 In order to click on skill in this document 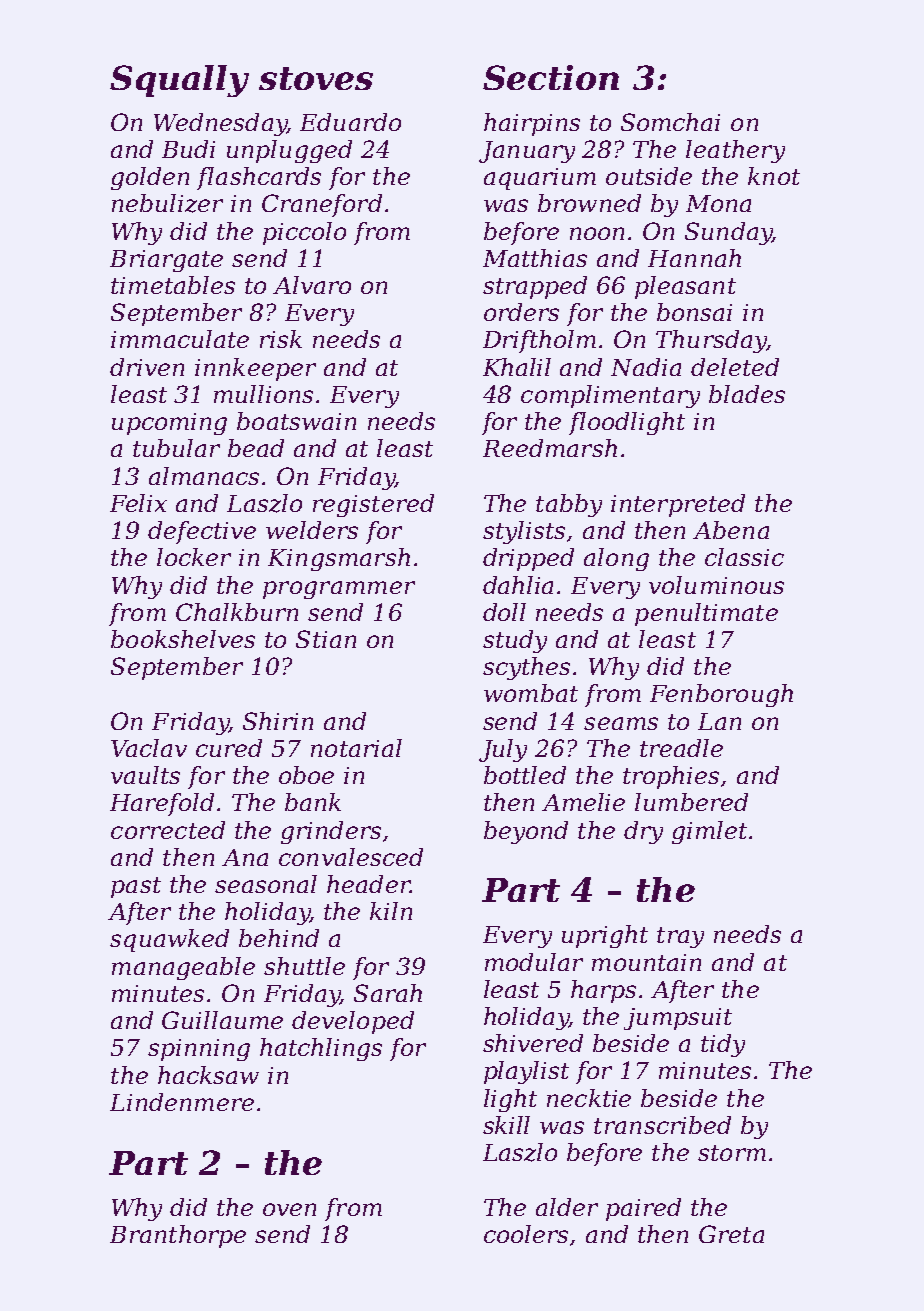, I will do `click(506, 1125)`.
